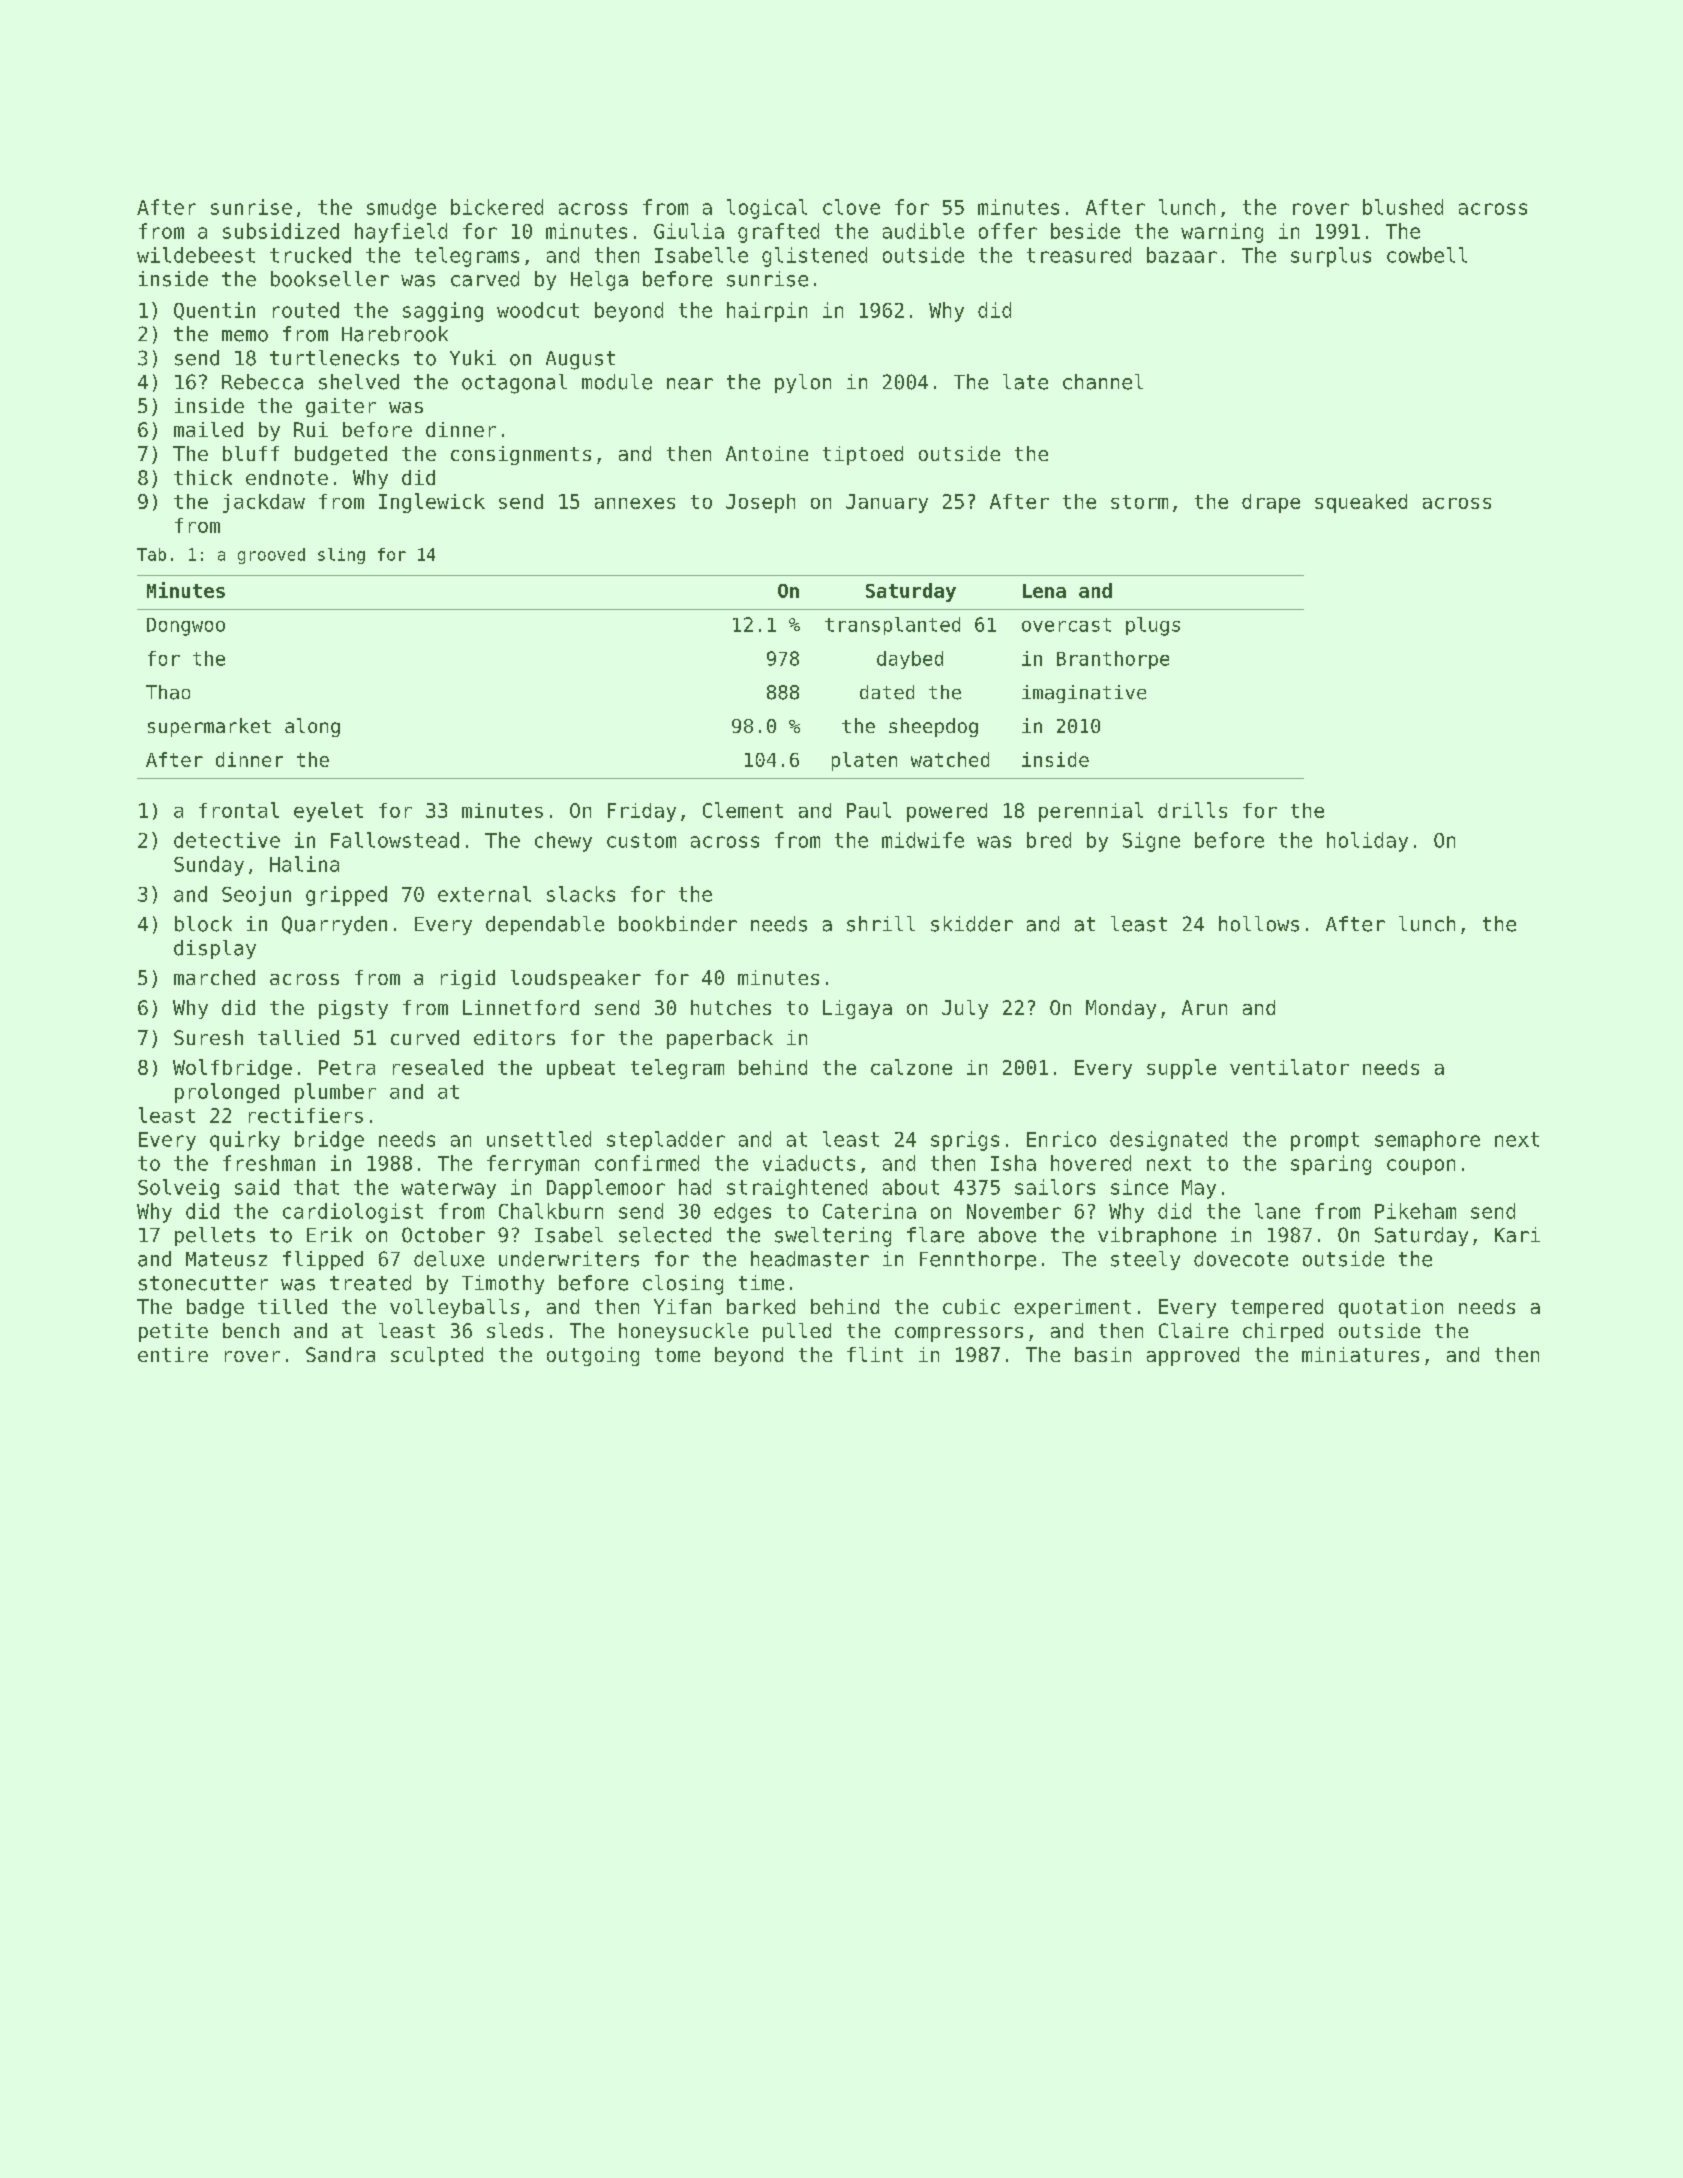 The width and height of the screenshot is (1683, 2178). What do you see at coordinates (803, 383) in the screenshot?
I see `pylon` at bounding box center [803, 383].
